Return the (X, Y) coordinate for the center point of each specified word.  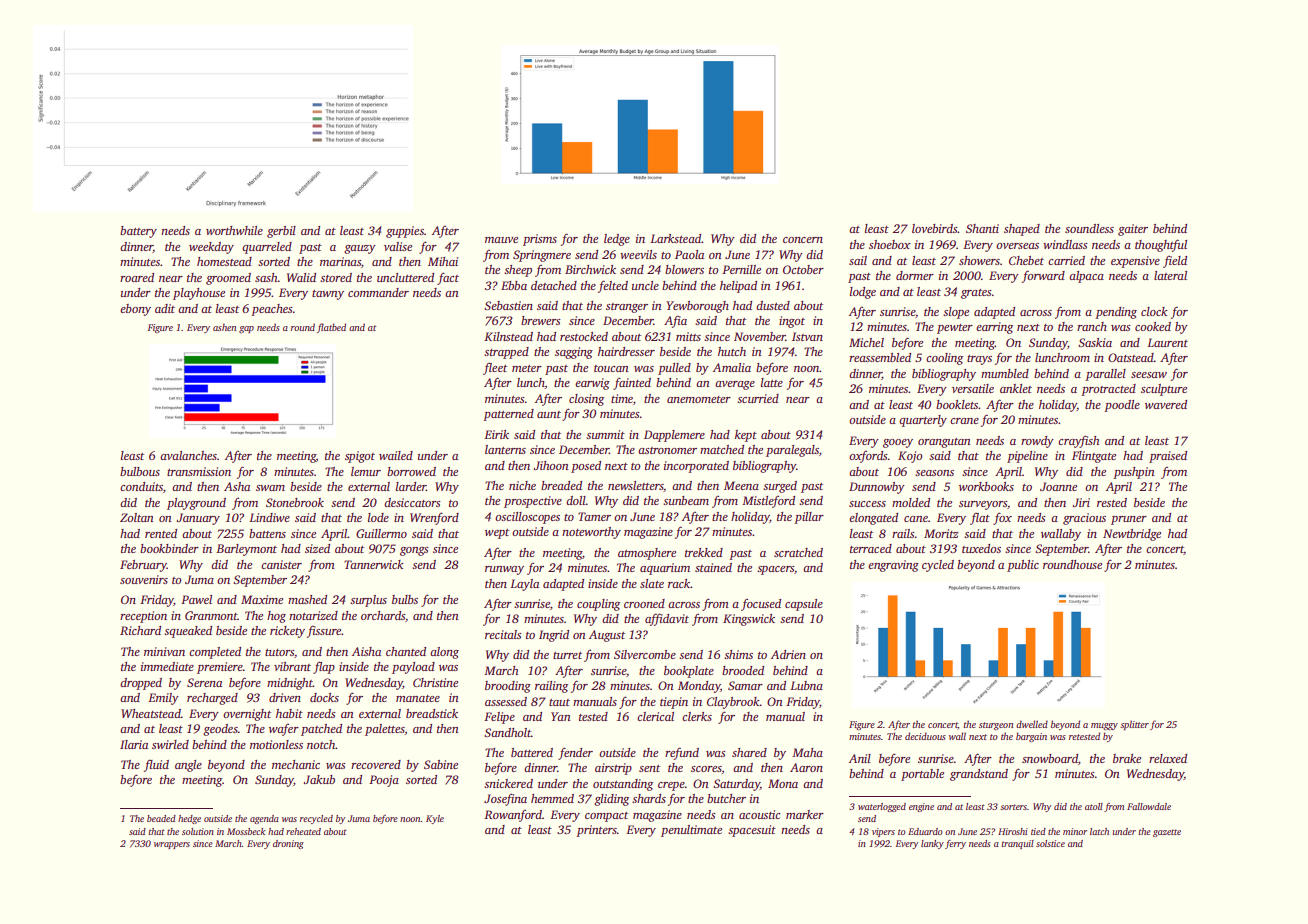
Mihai (443, 261)
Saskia (1095, 342)
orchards (383, 615)
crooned (644, 603)
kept (746, 436)
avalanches (188, 455)
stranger (627, 308)
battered (532, 752)
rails (903, 533)
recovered (376, 764)
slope (956, 313)
